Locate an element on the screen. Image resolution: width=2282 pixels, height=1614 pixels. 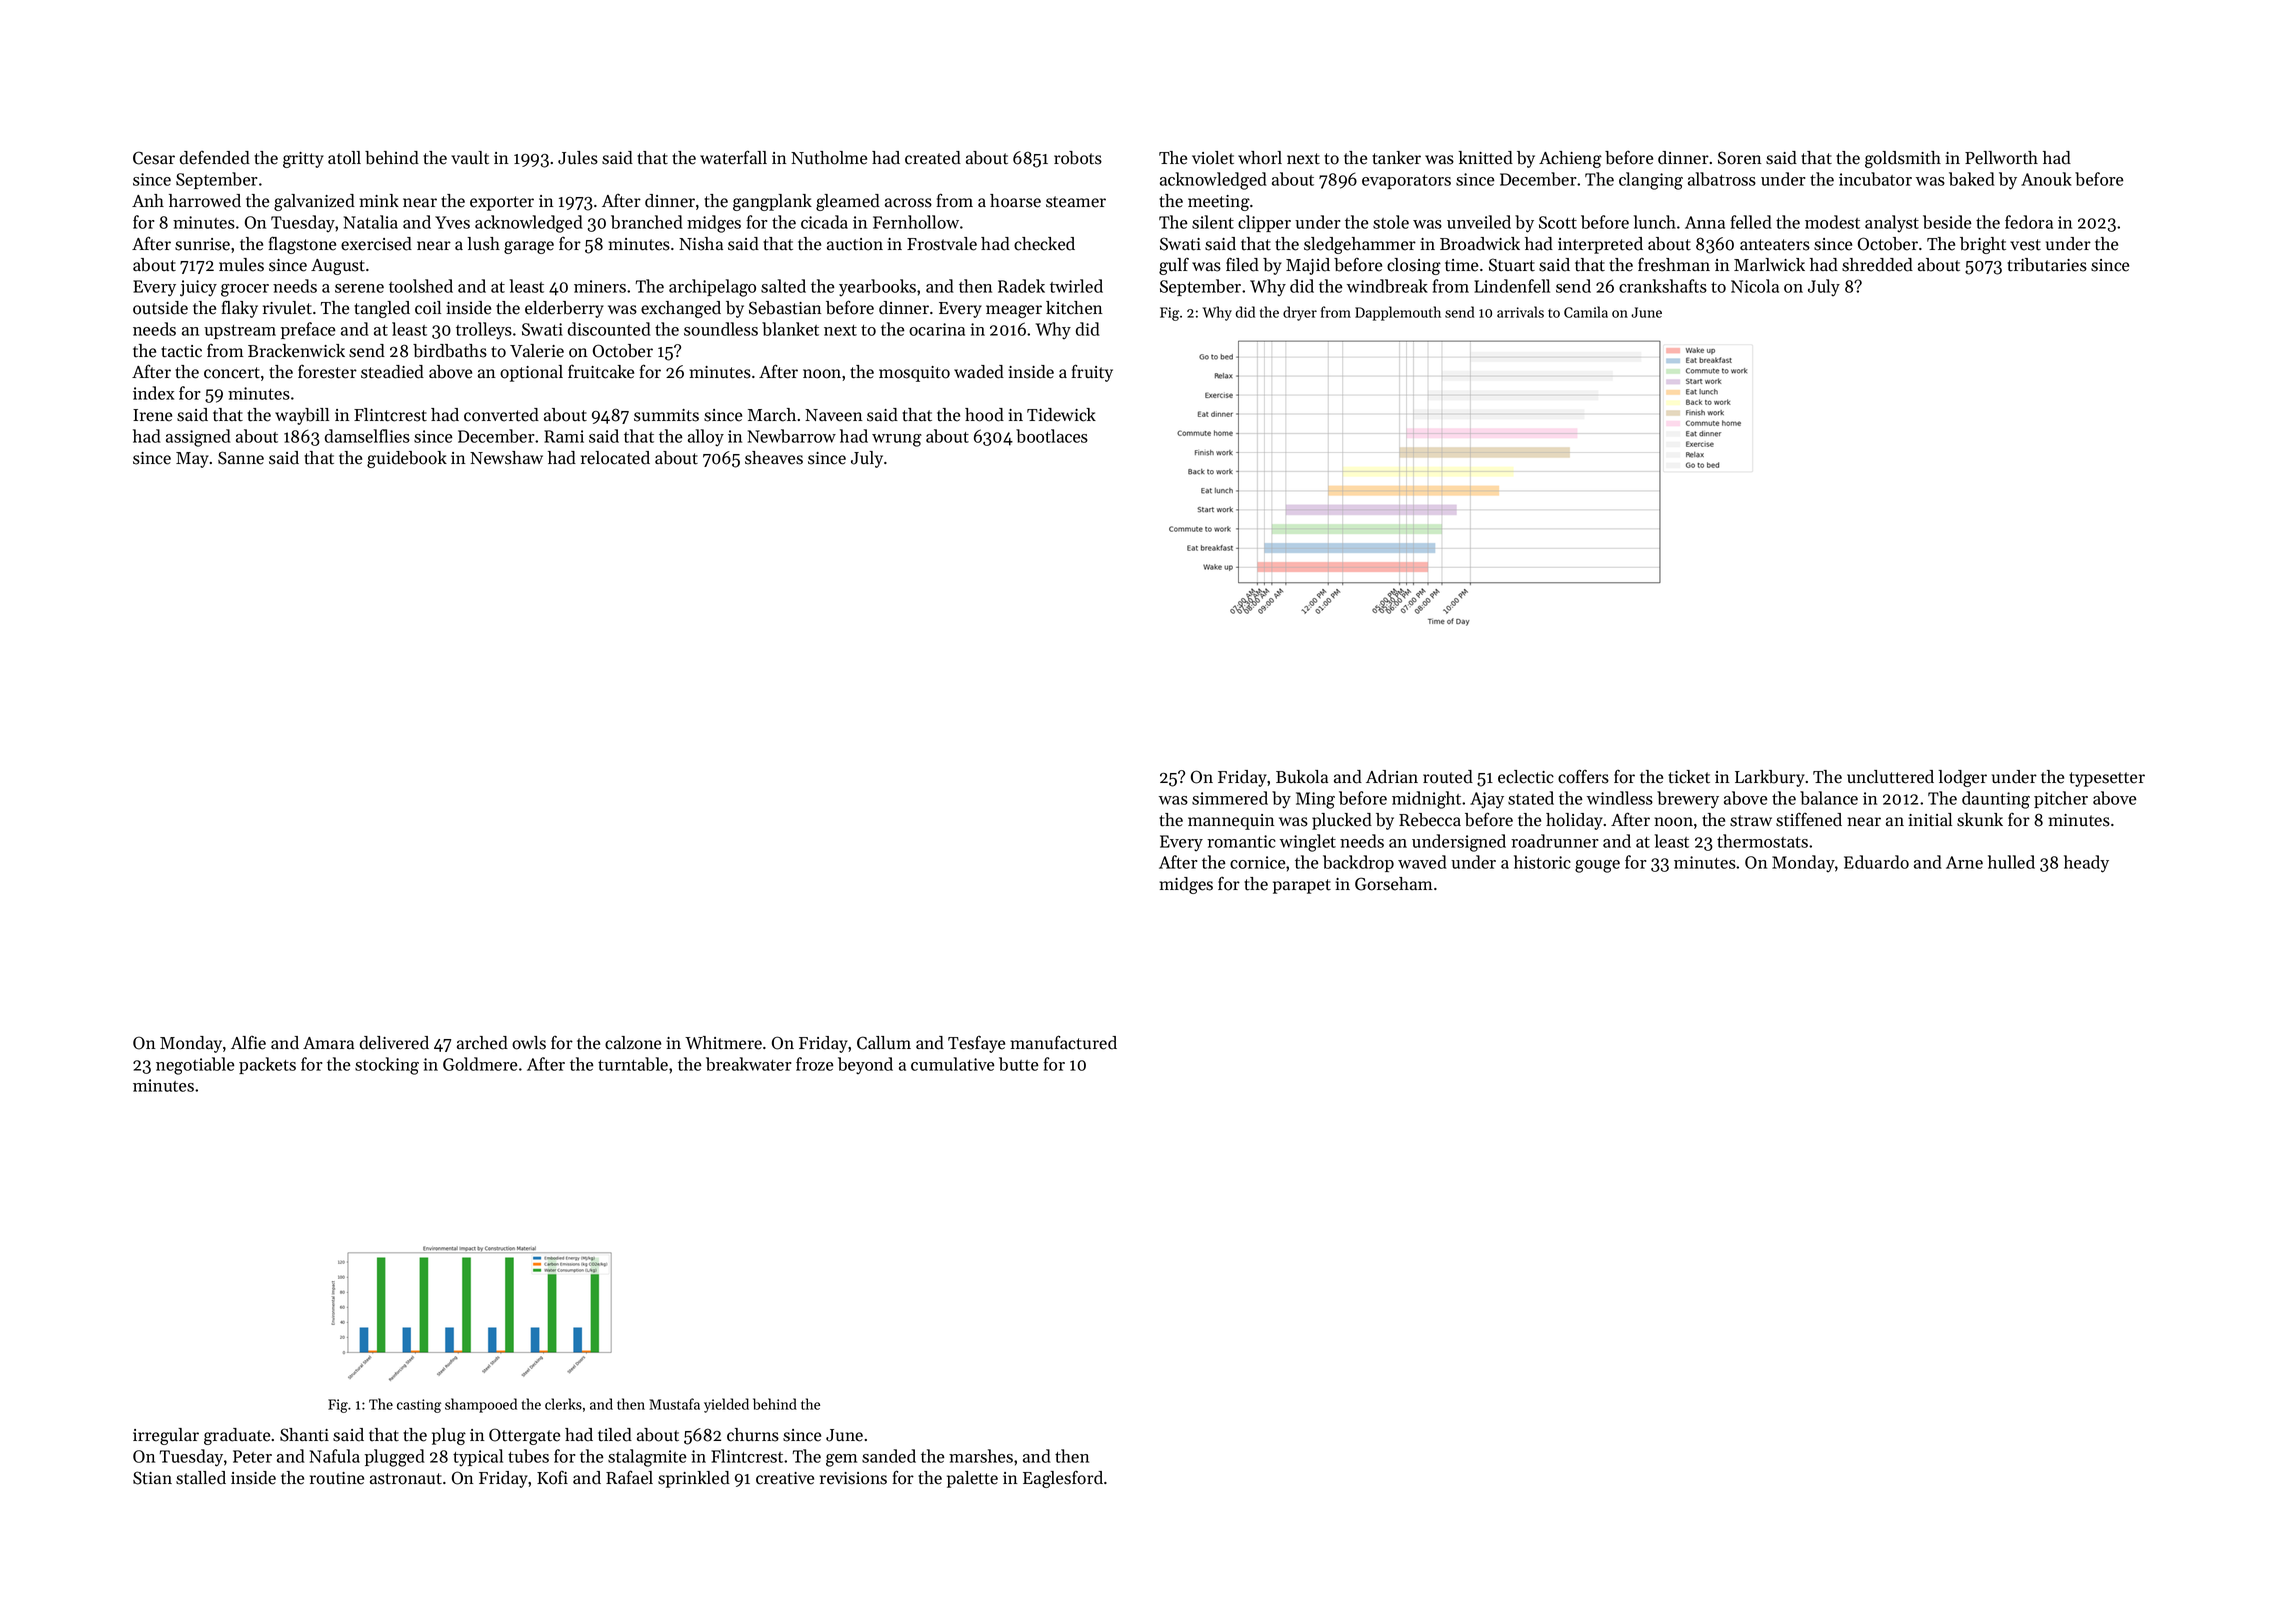
Mustafa is located at coordinates (674, 1404).
